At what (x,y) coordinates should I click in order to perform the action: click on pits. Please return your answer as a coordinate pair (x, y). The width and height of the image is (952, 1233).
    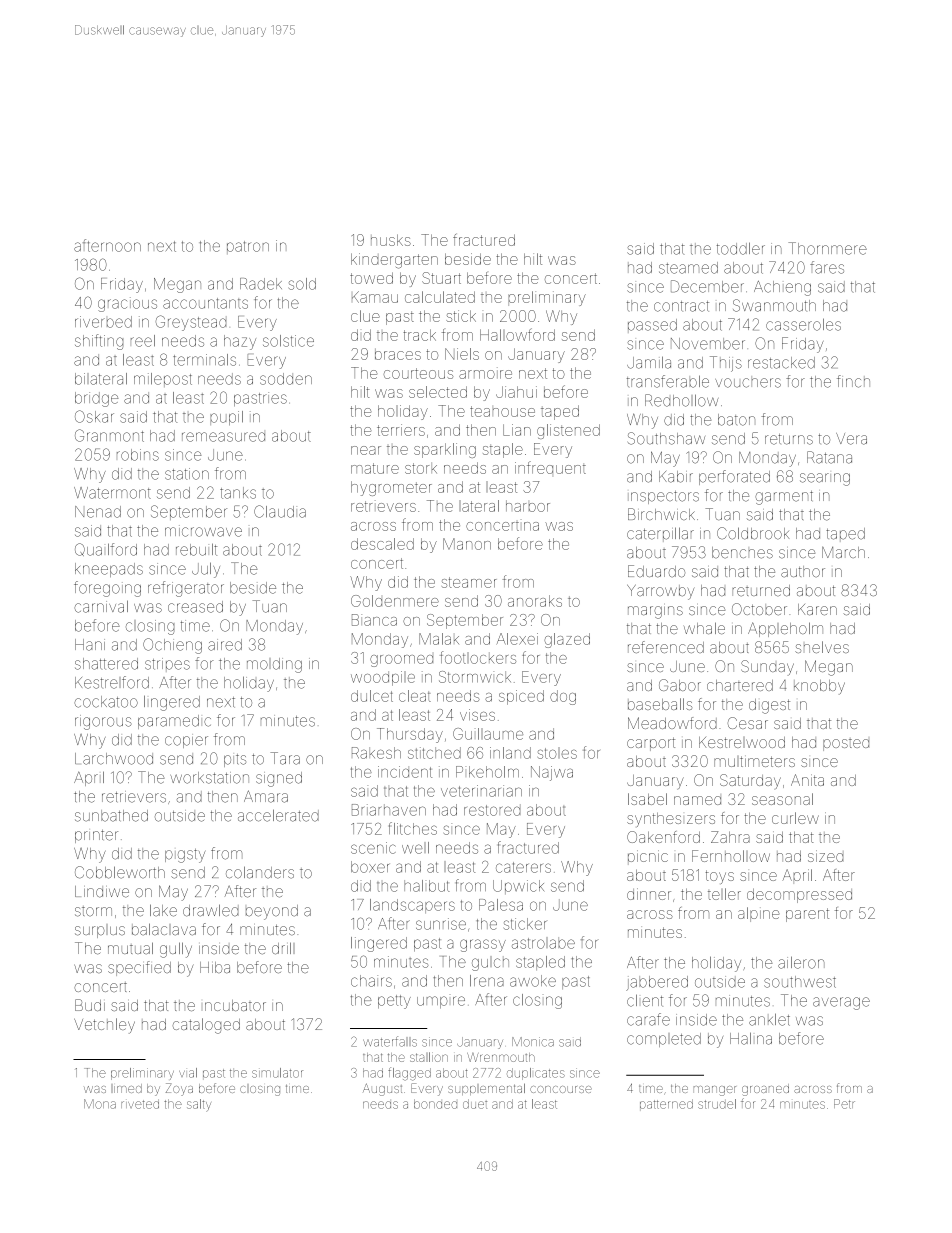
    Looking at the image, I should click on (235, 760).
